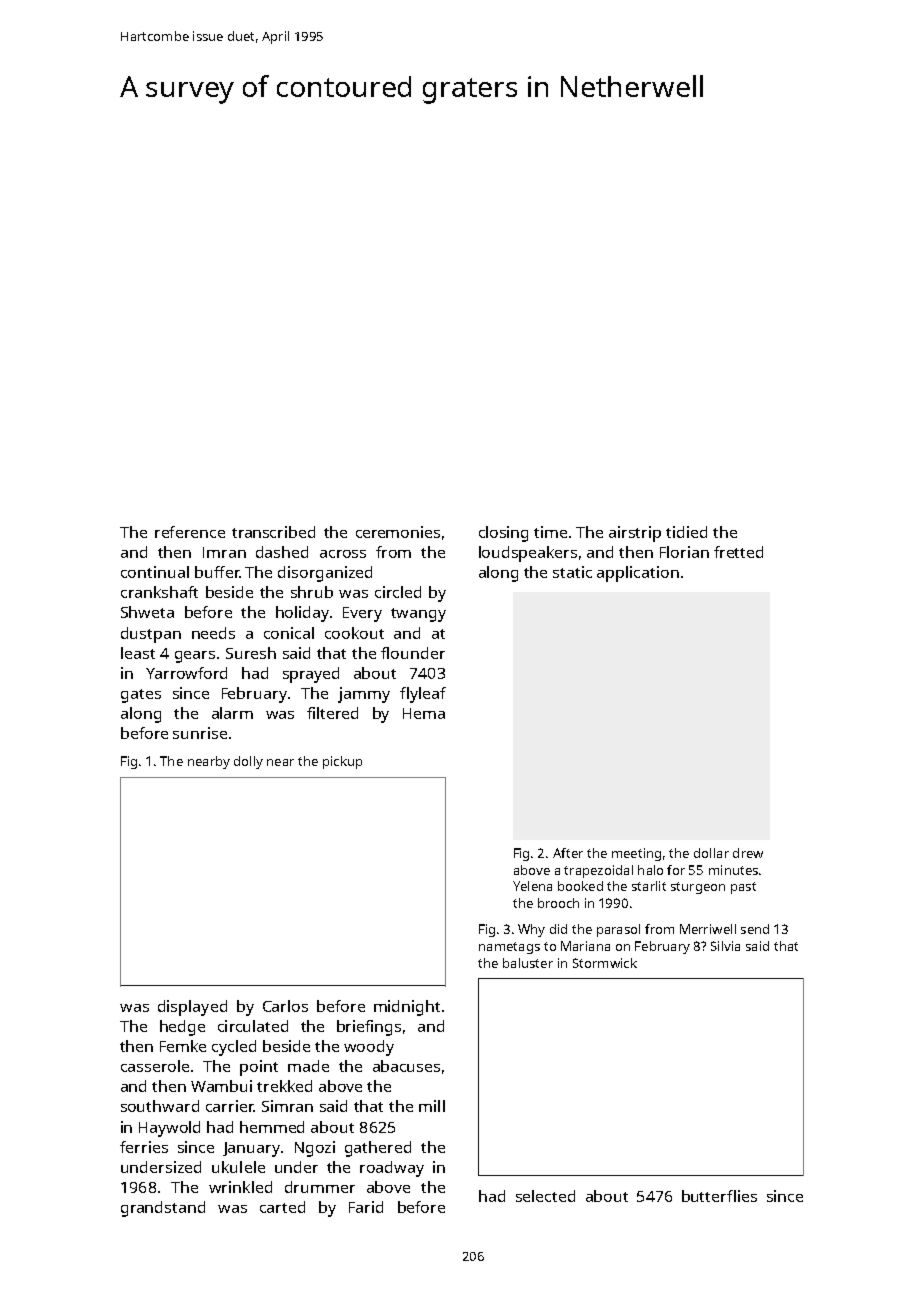  I want to click on dolly, so click(248, 762).
